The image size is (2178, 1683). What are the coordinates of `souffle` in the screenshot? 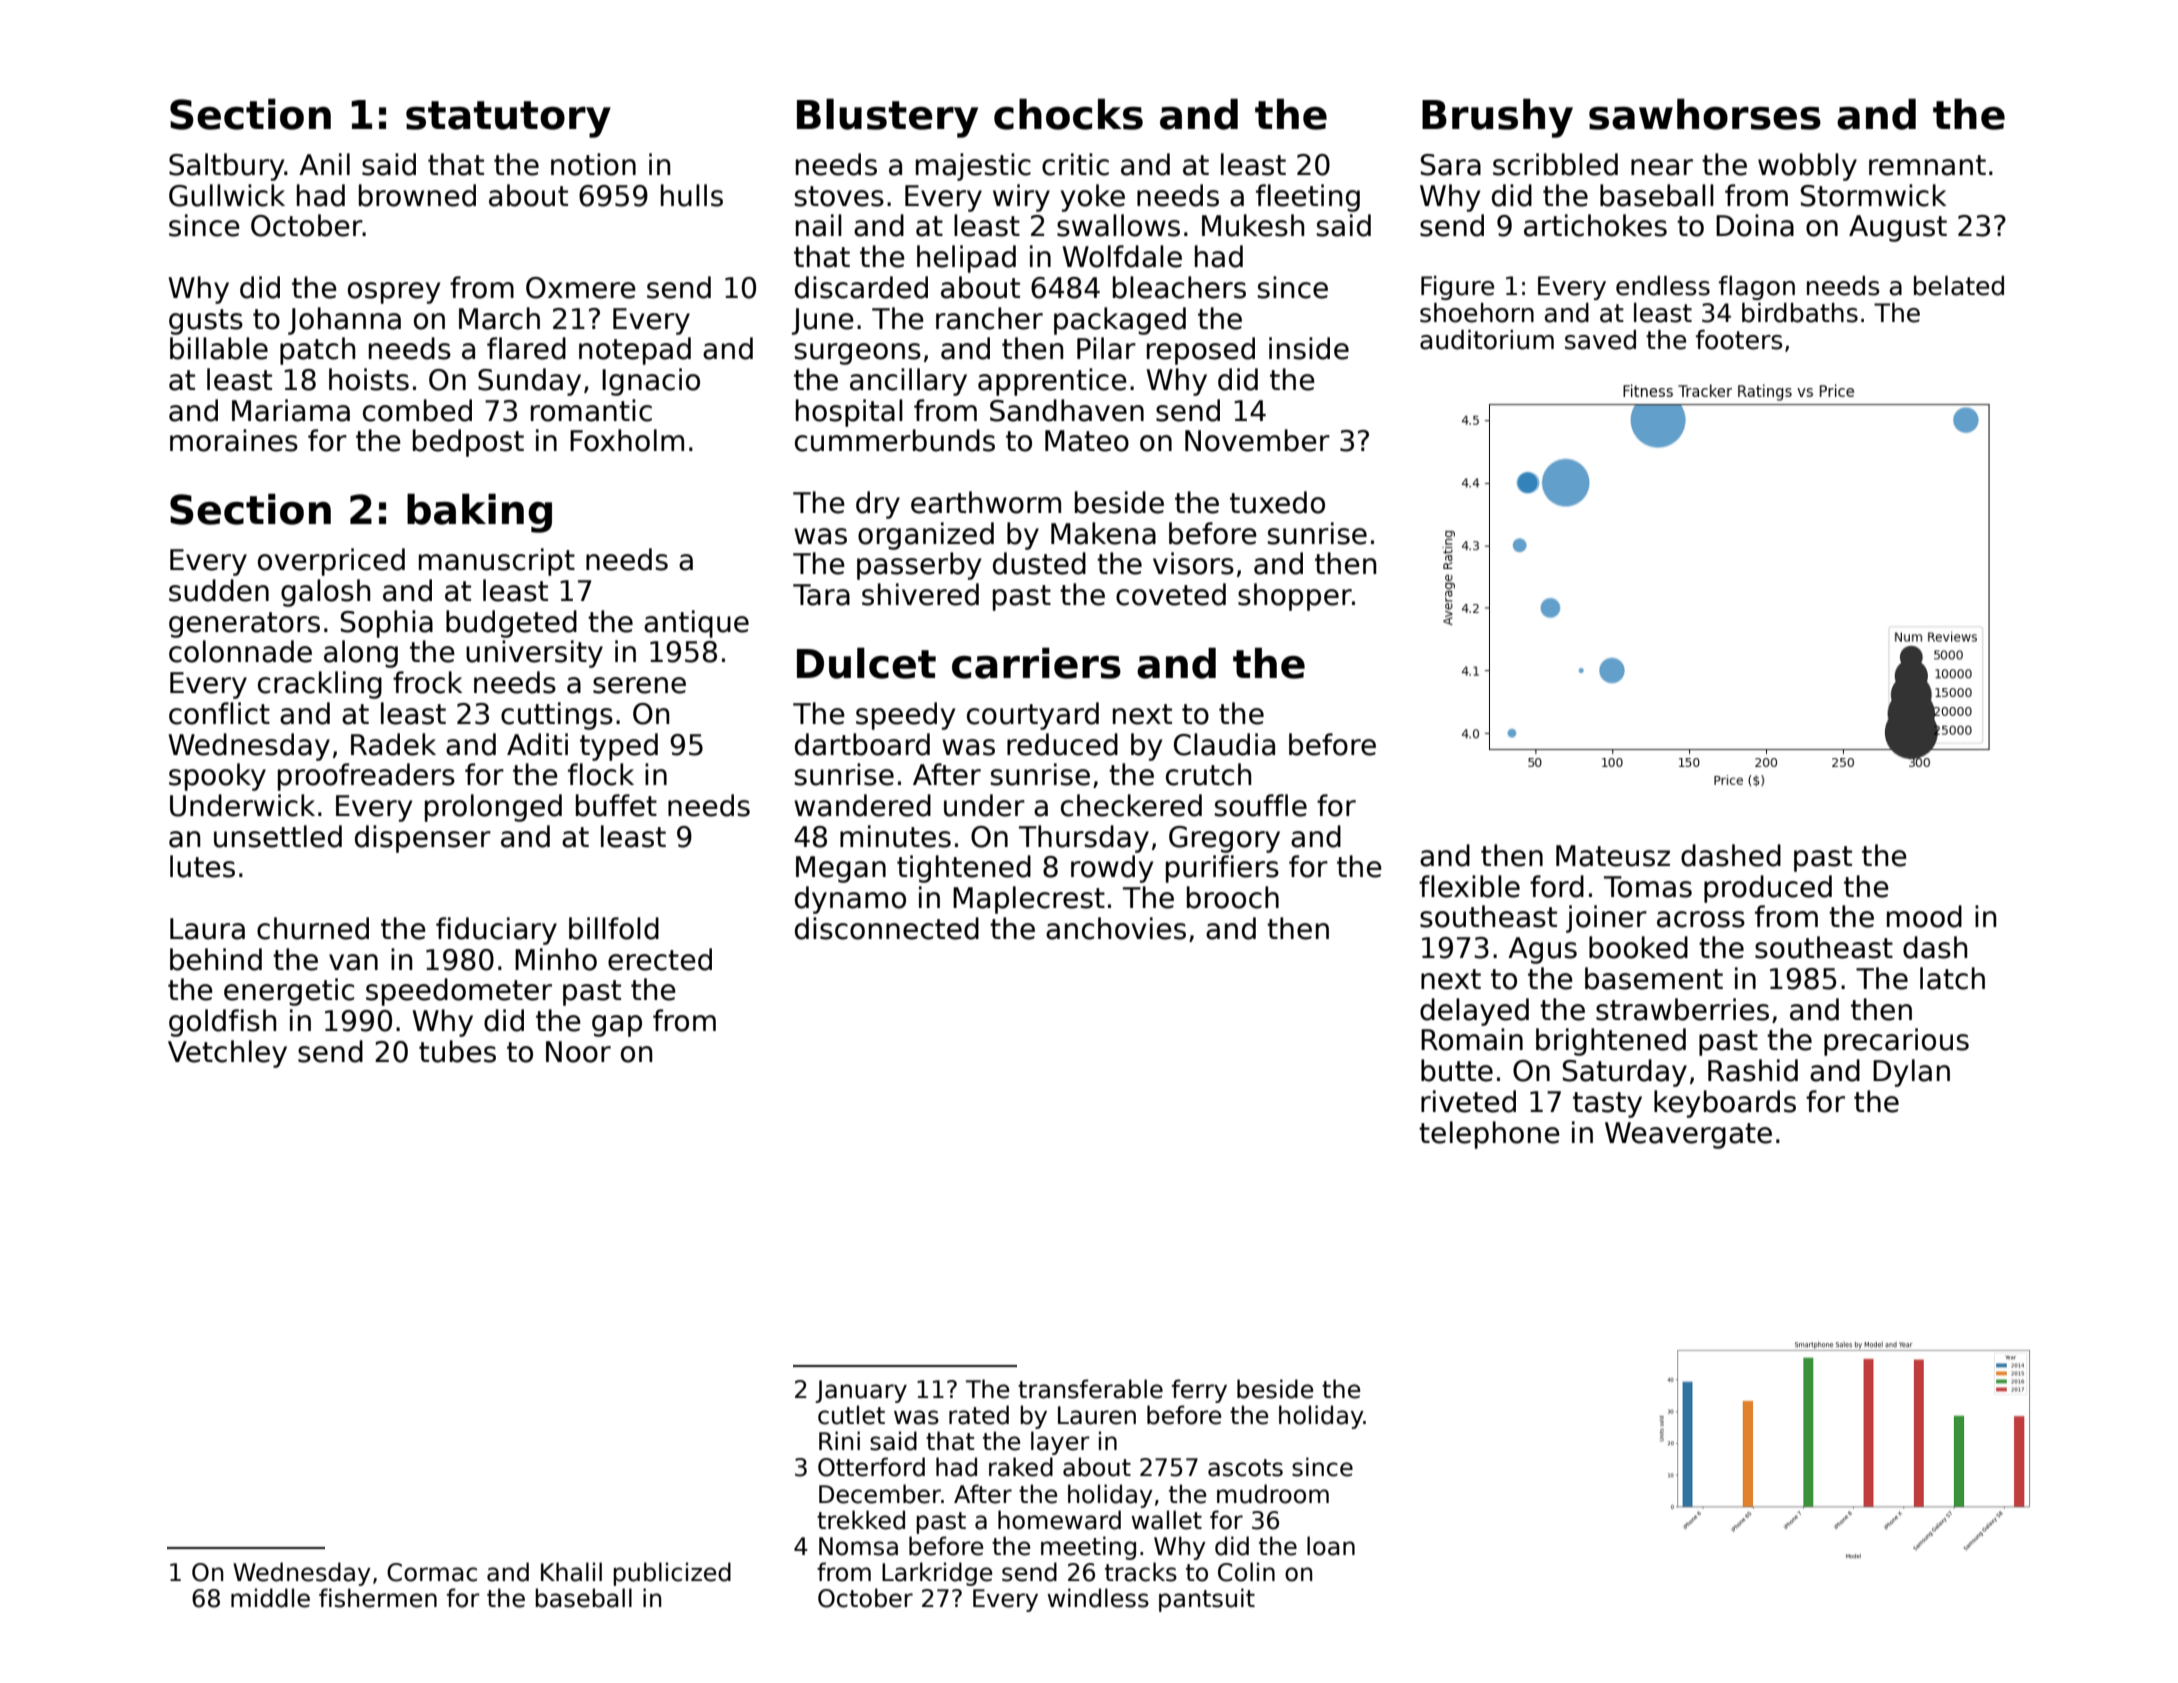 It's located at (1261, 805).
